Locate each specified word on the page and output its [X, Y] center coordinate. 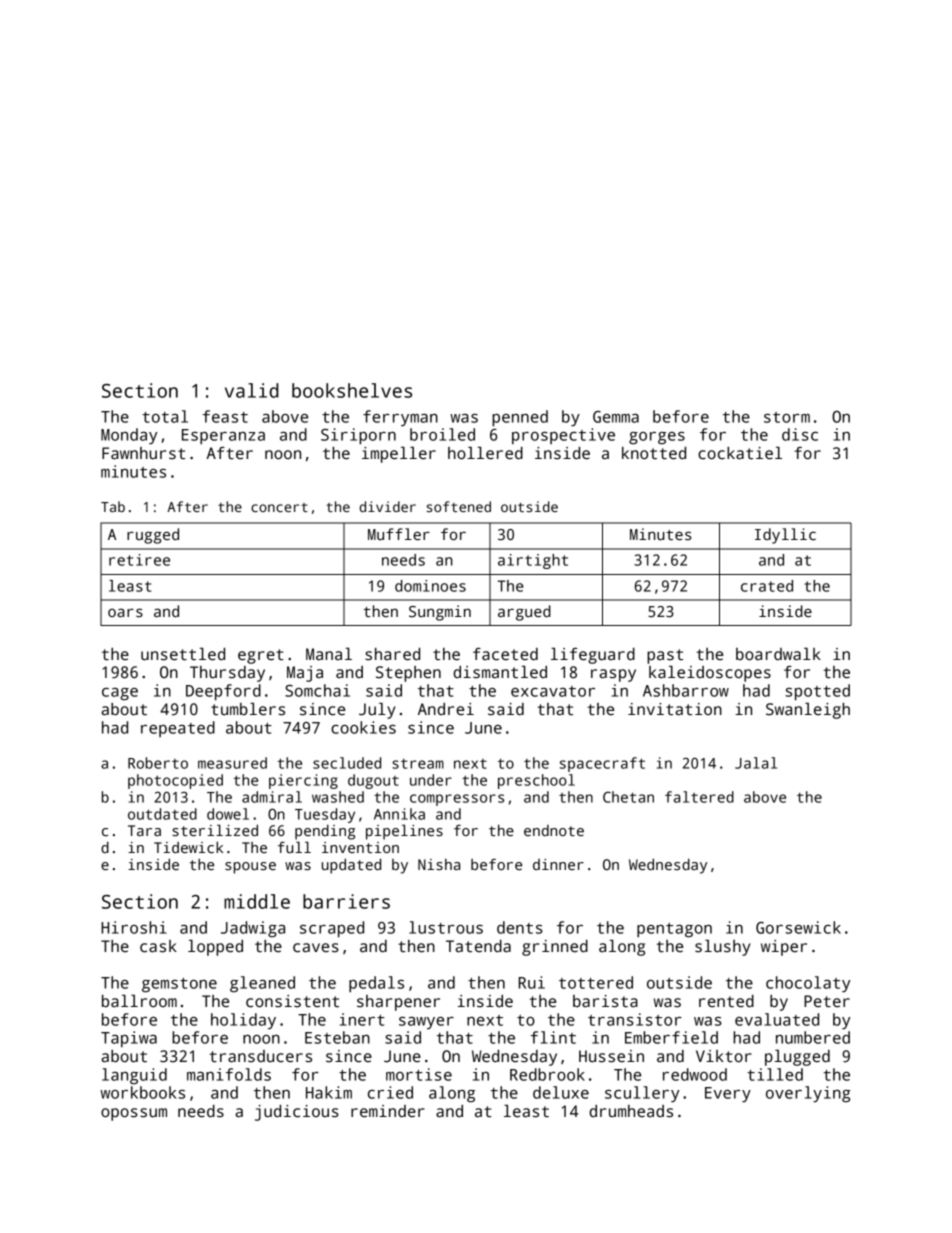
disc [800, 434]
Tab [113, 506]
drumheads [631, 1111]
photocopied [175, 781]
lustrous [446, 927]
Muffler [399, 534]
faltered [699, 797]
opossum [134, 1114]
